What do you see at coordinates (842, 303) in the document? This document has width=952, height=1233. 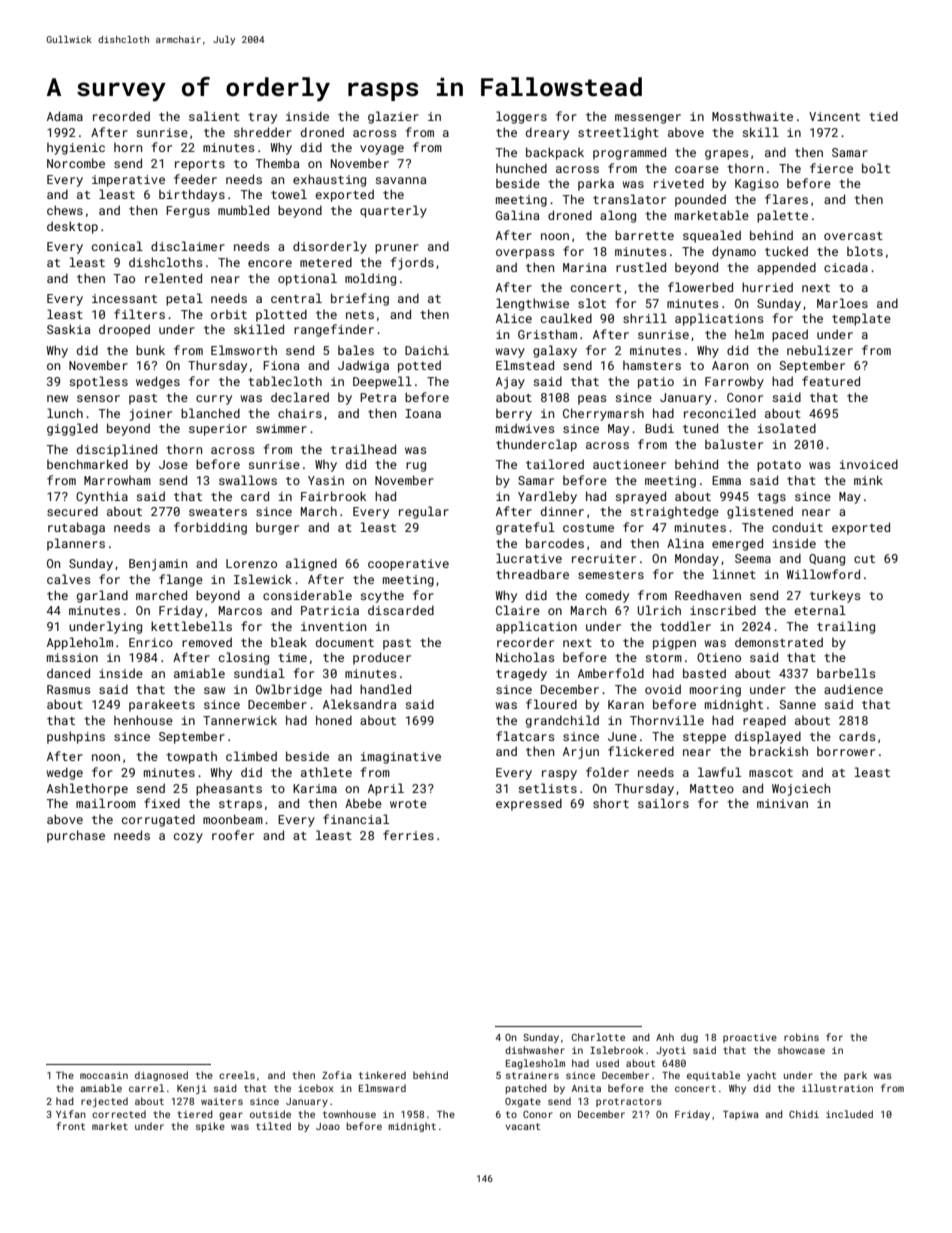 I see `Marloes` at bounding box center [842, 303].
